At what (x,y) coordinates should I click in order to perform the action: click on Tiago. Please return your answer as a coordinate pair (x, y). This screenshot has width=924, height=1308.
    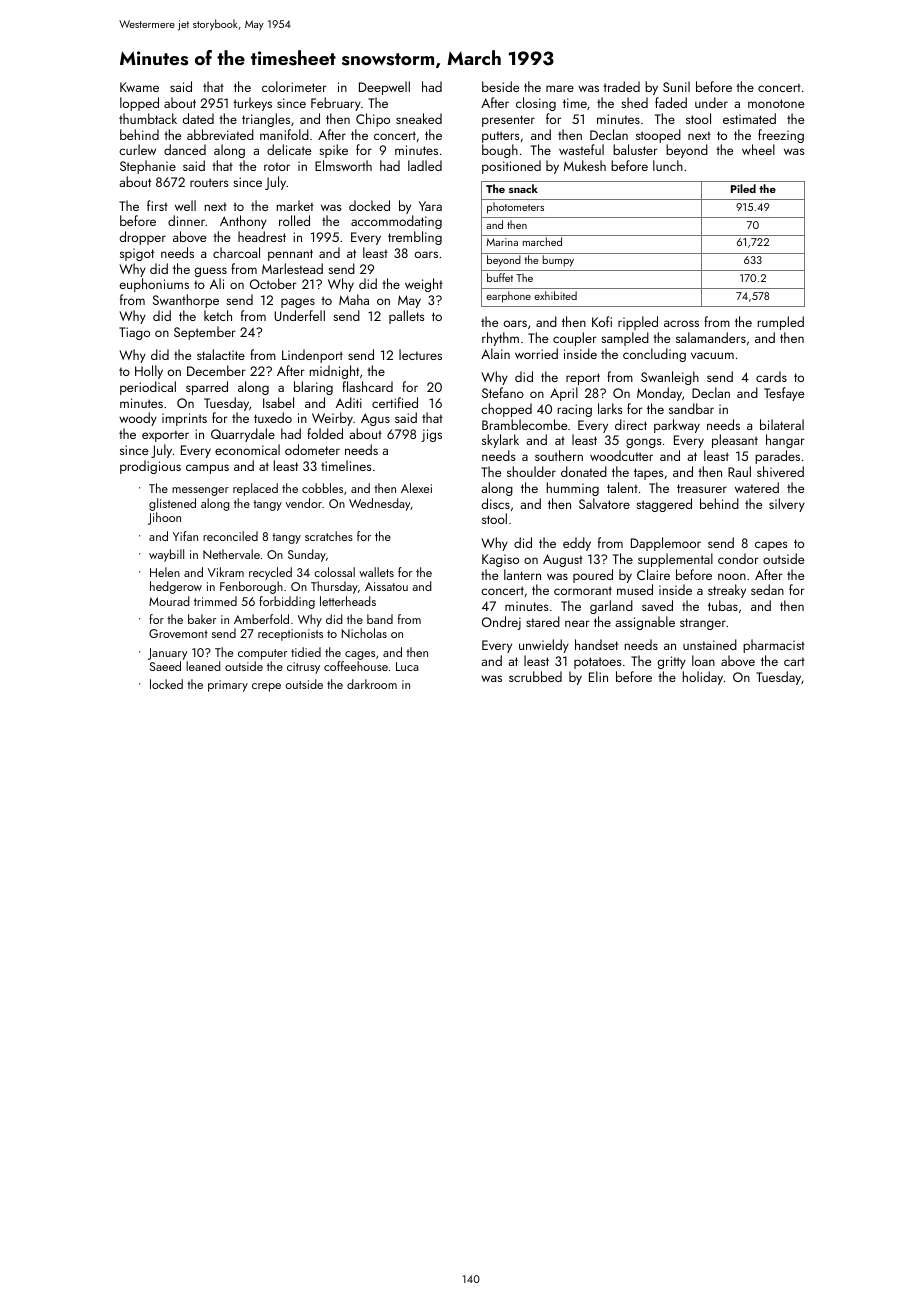
    Looking at the image, I should click on (134, 333).
